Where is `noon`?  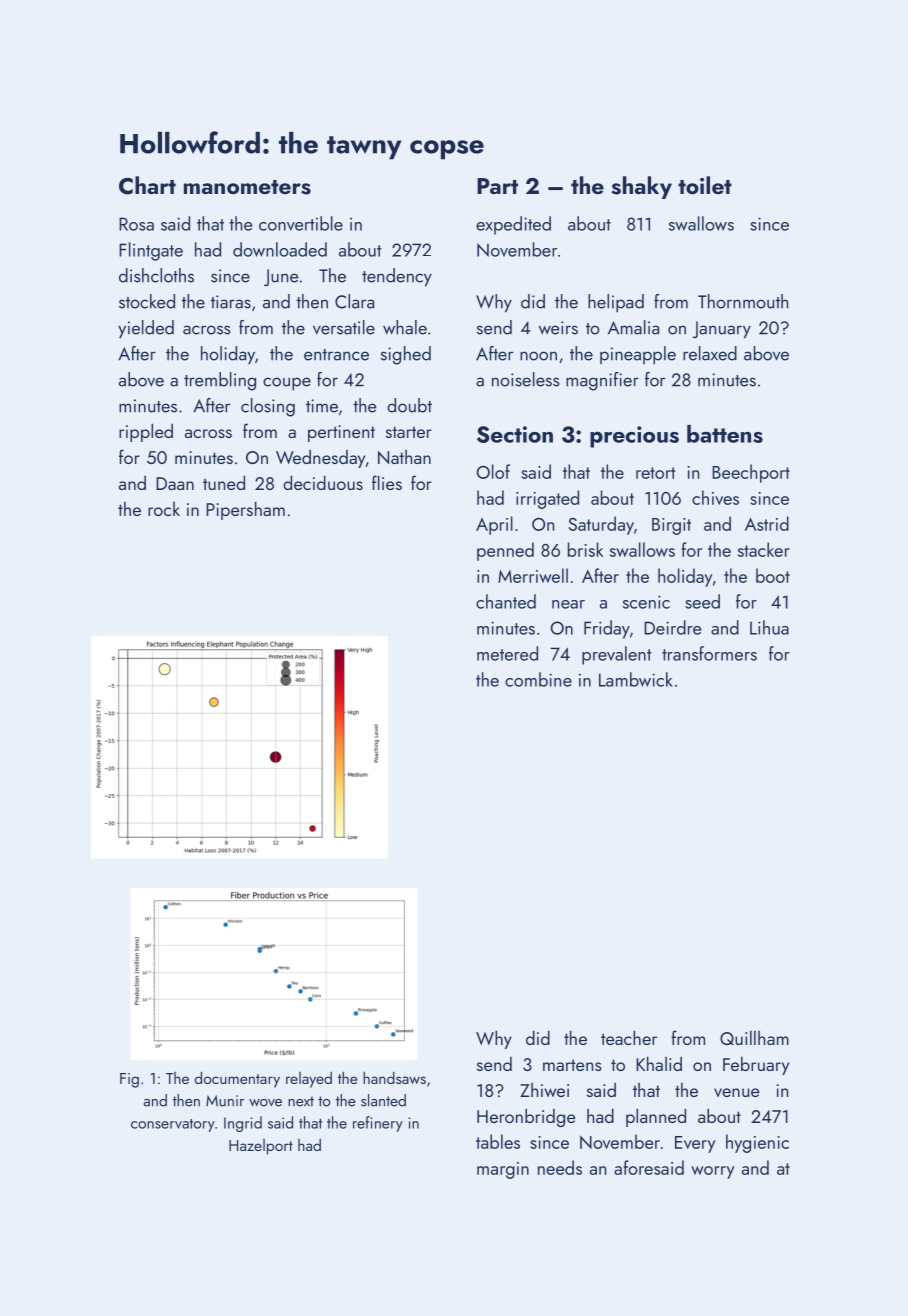
noon is located at coordinates (538, 356).
